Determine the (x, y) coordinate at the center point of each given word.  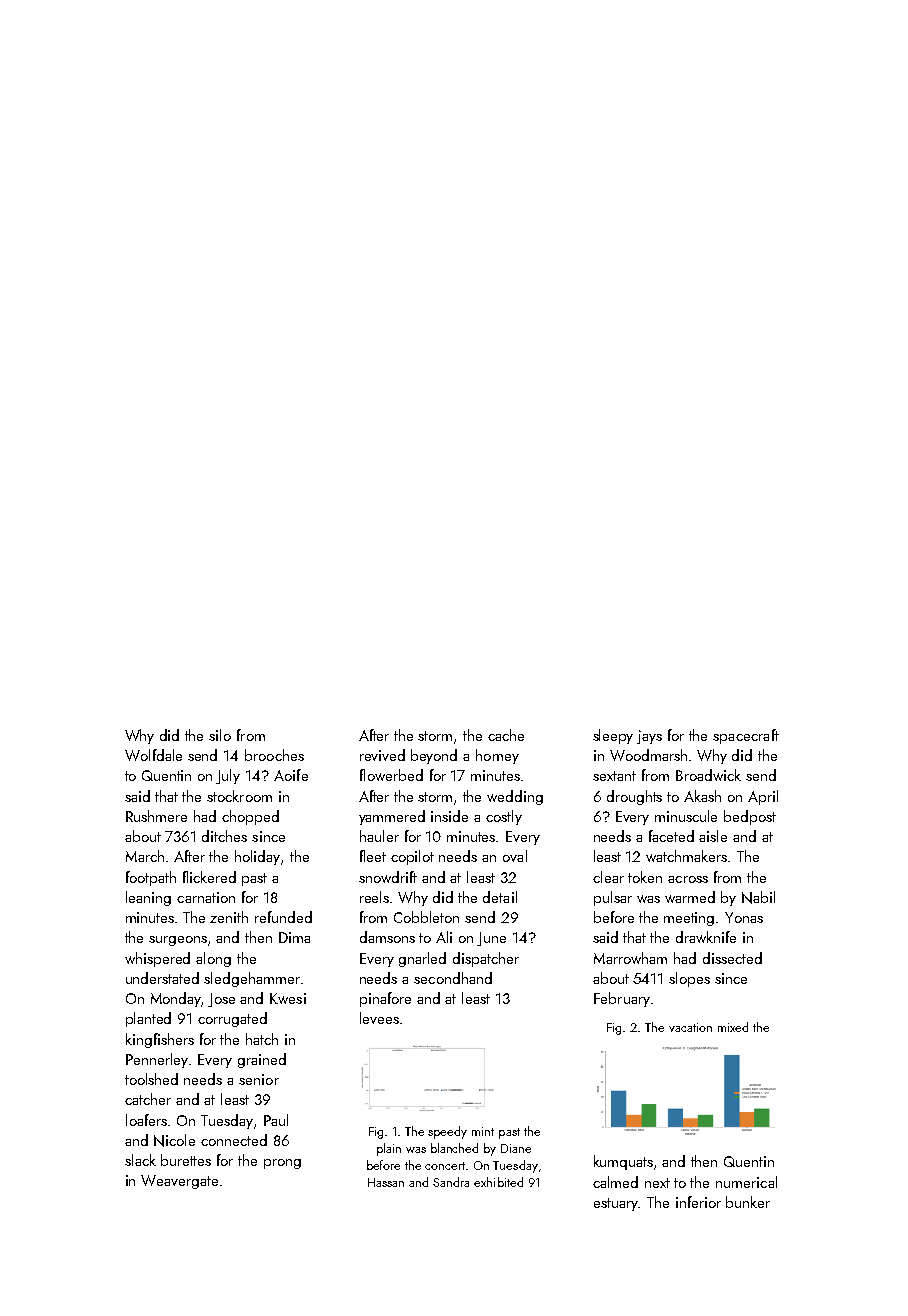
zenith (229, 917)
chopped (250, 817)
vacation (690, 1027)
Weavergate (179, 1182)
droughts (634, 797)
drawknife (706, 937)
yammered (392, 817)
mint (483, 1131)
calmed (615, 1182)
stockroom (239, 796)
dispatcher (486, 959)
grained (262, 1060)
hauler (379, 836)
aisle (713, 836)
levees (379, 1018)
